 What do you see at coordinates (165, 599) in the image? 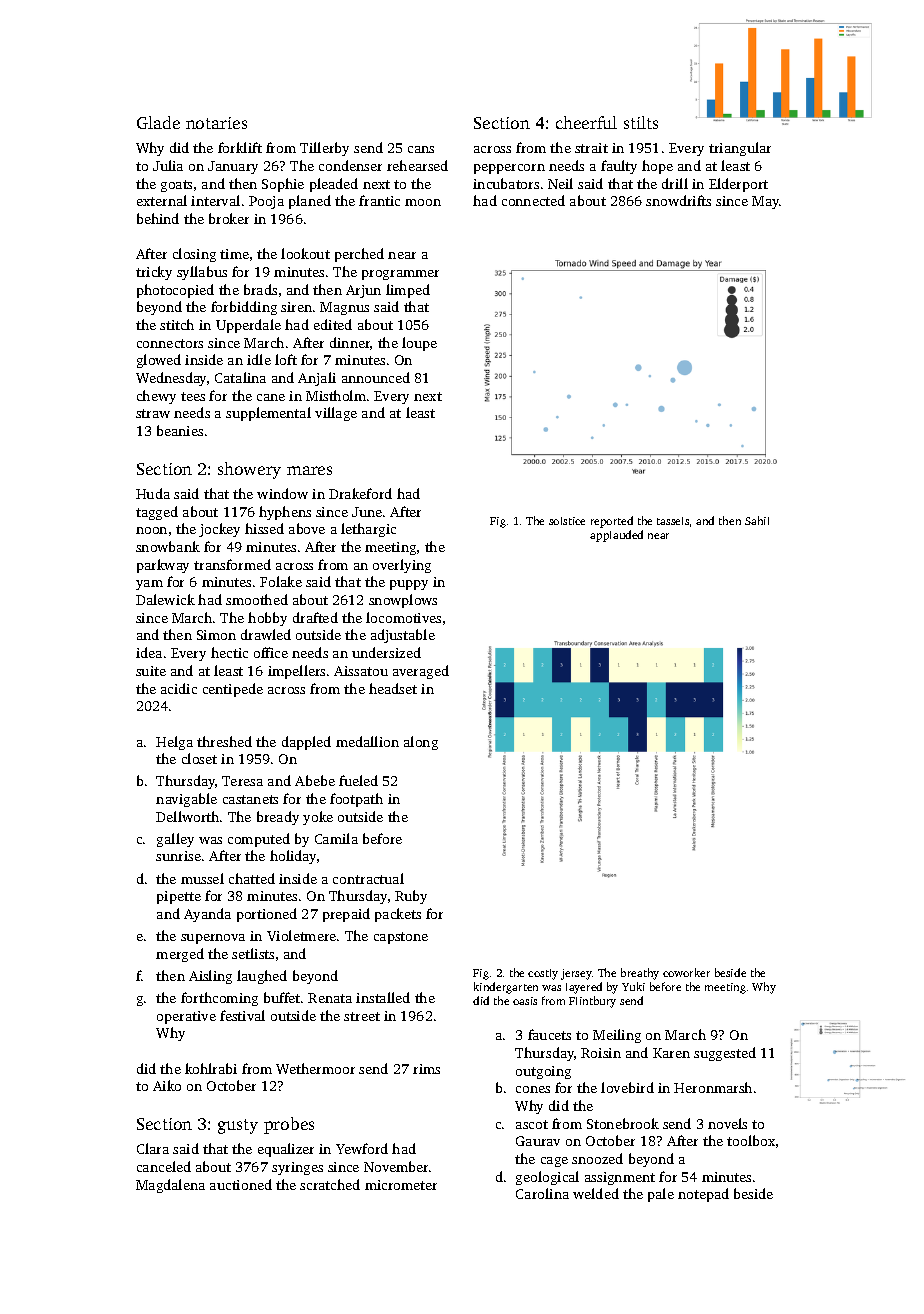
I see `Dalewick` at bounding box center [165, 599].
